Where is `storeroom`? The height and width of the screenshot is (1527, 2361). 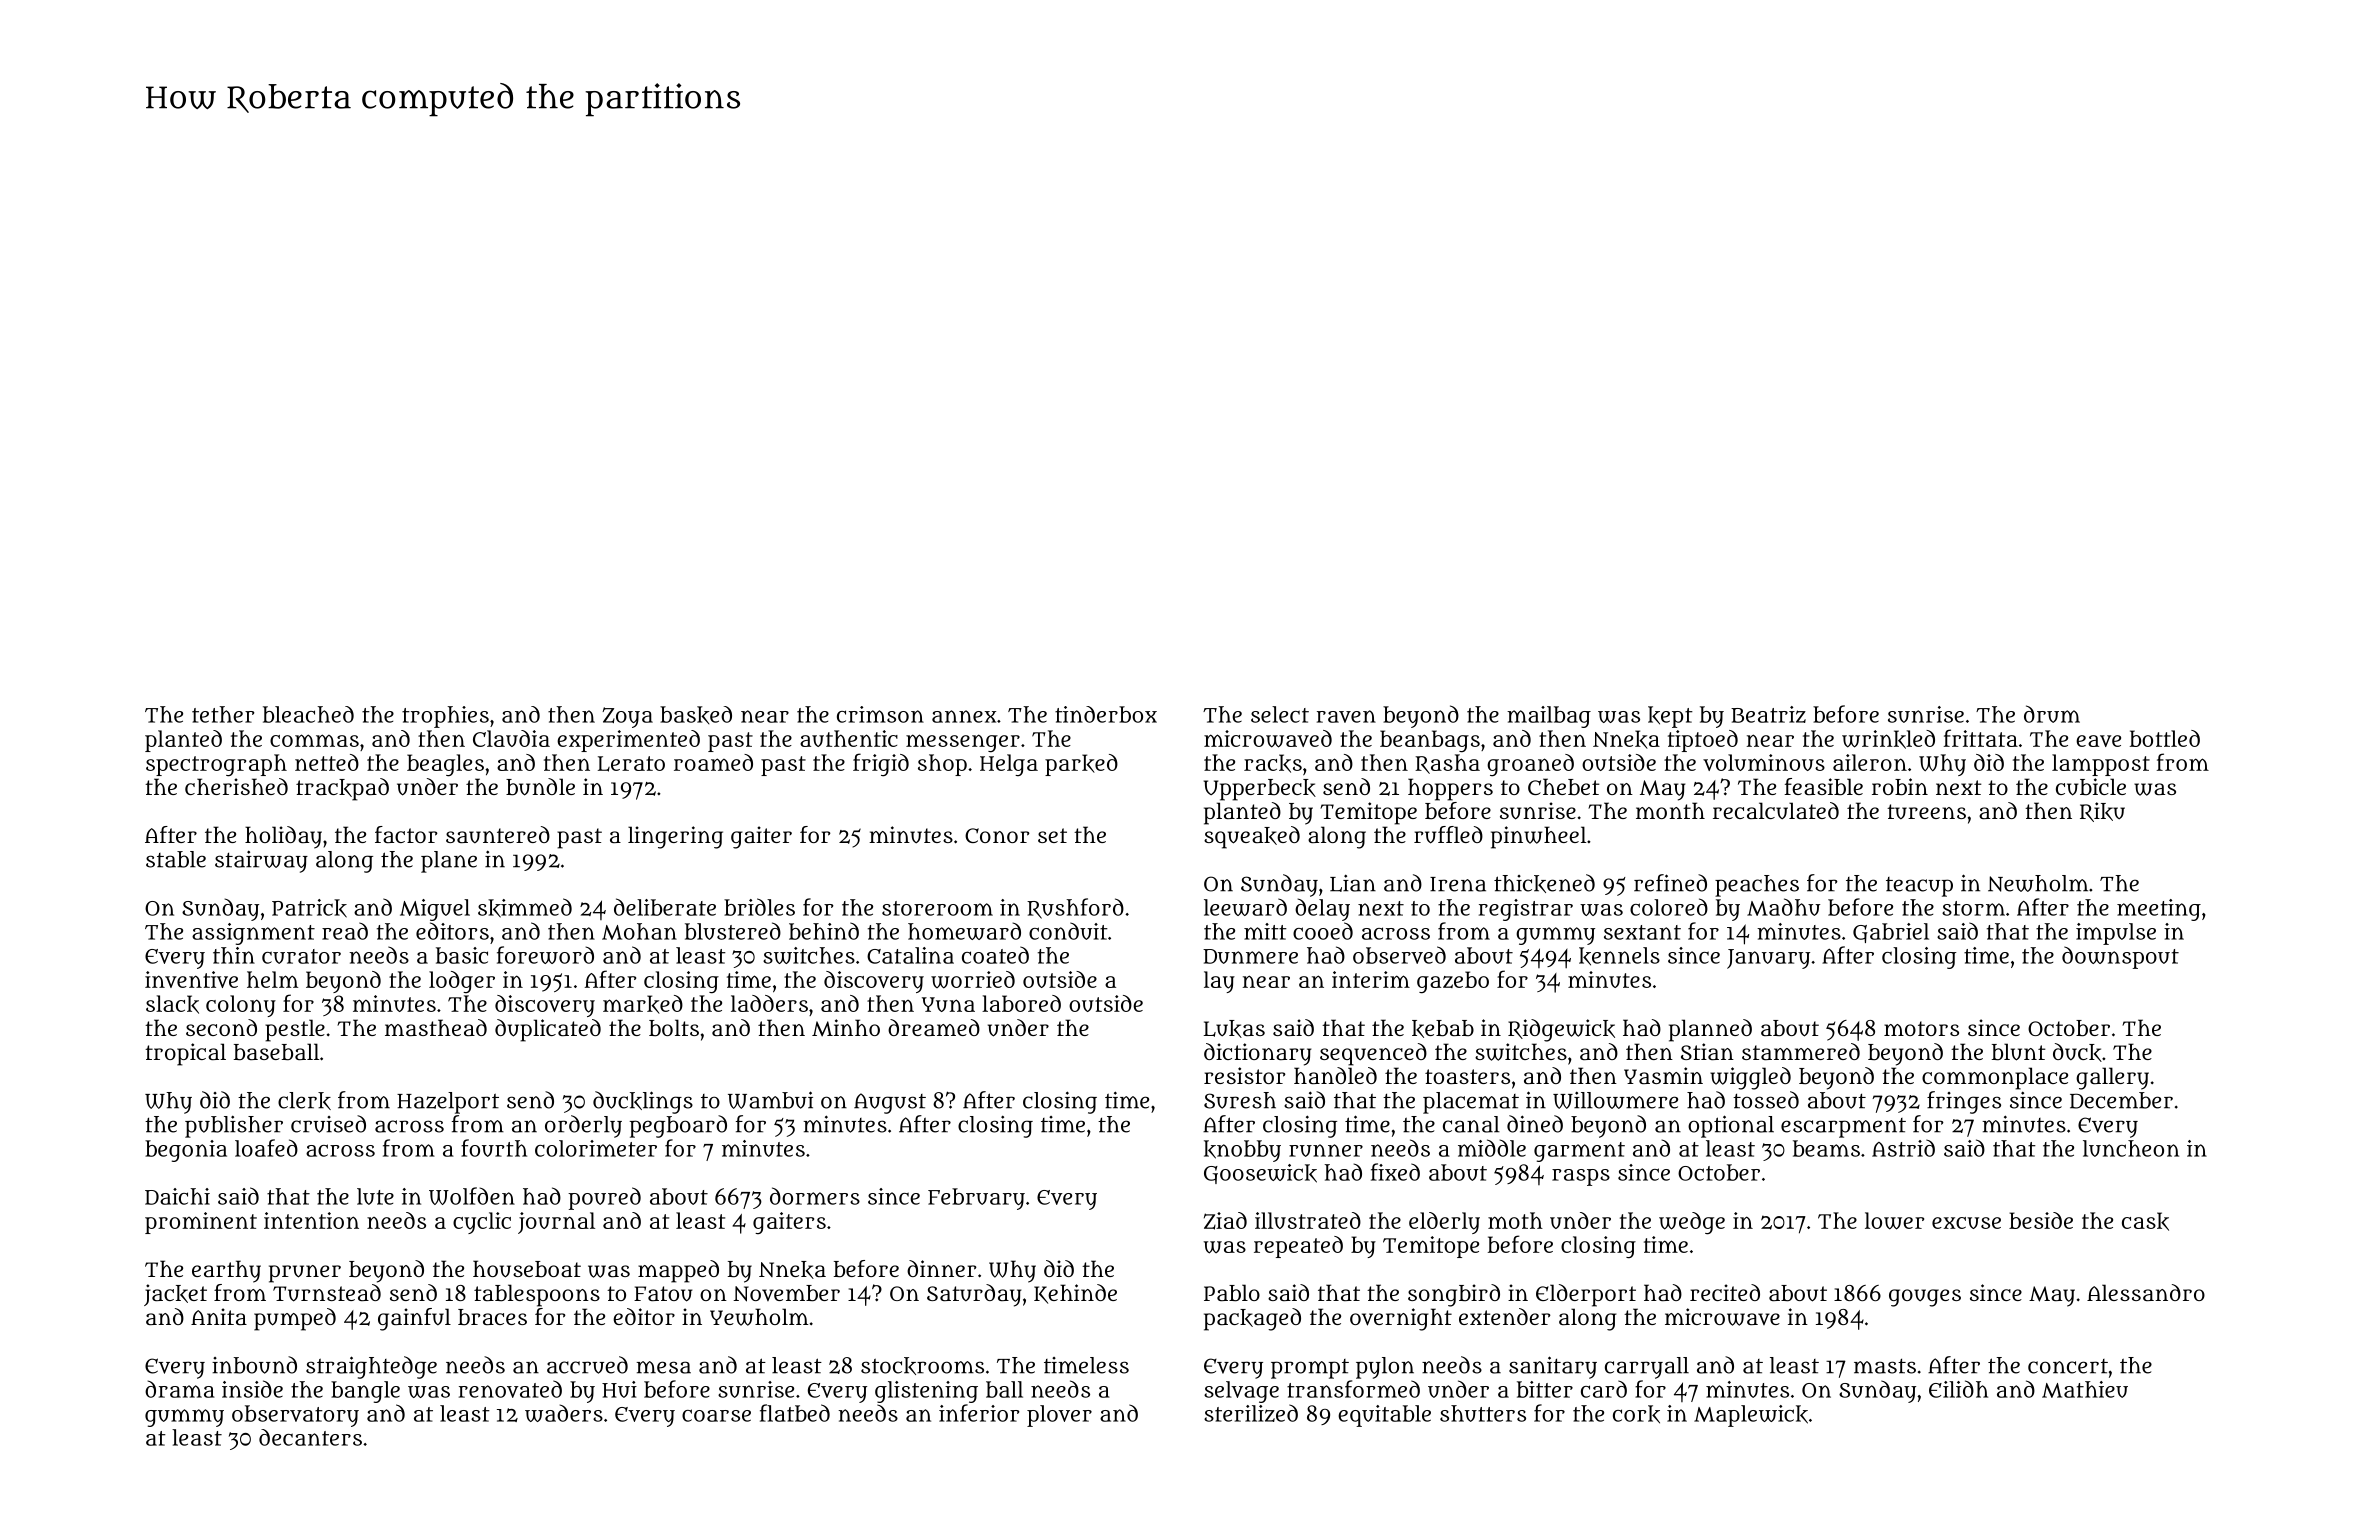 storeroom is located at coordinates (937, 908).
